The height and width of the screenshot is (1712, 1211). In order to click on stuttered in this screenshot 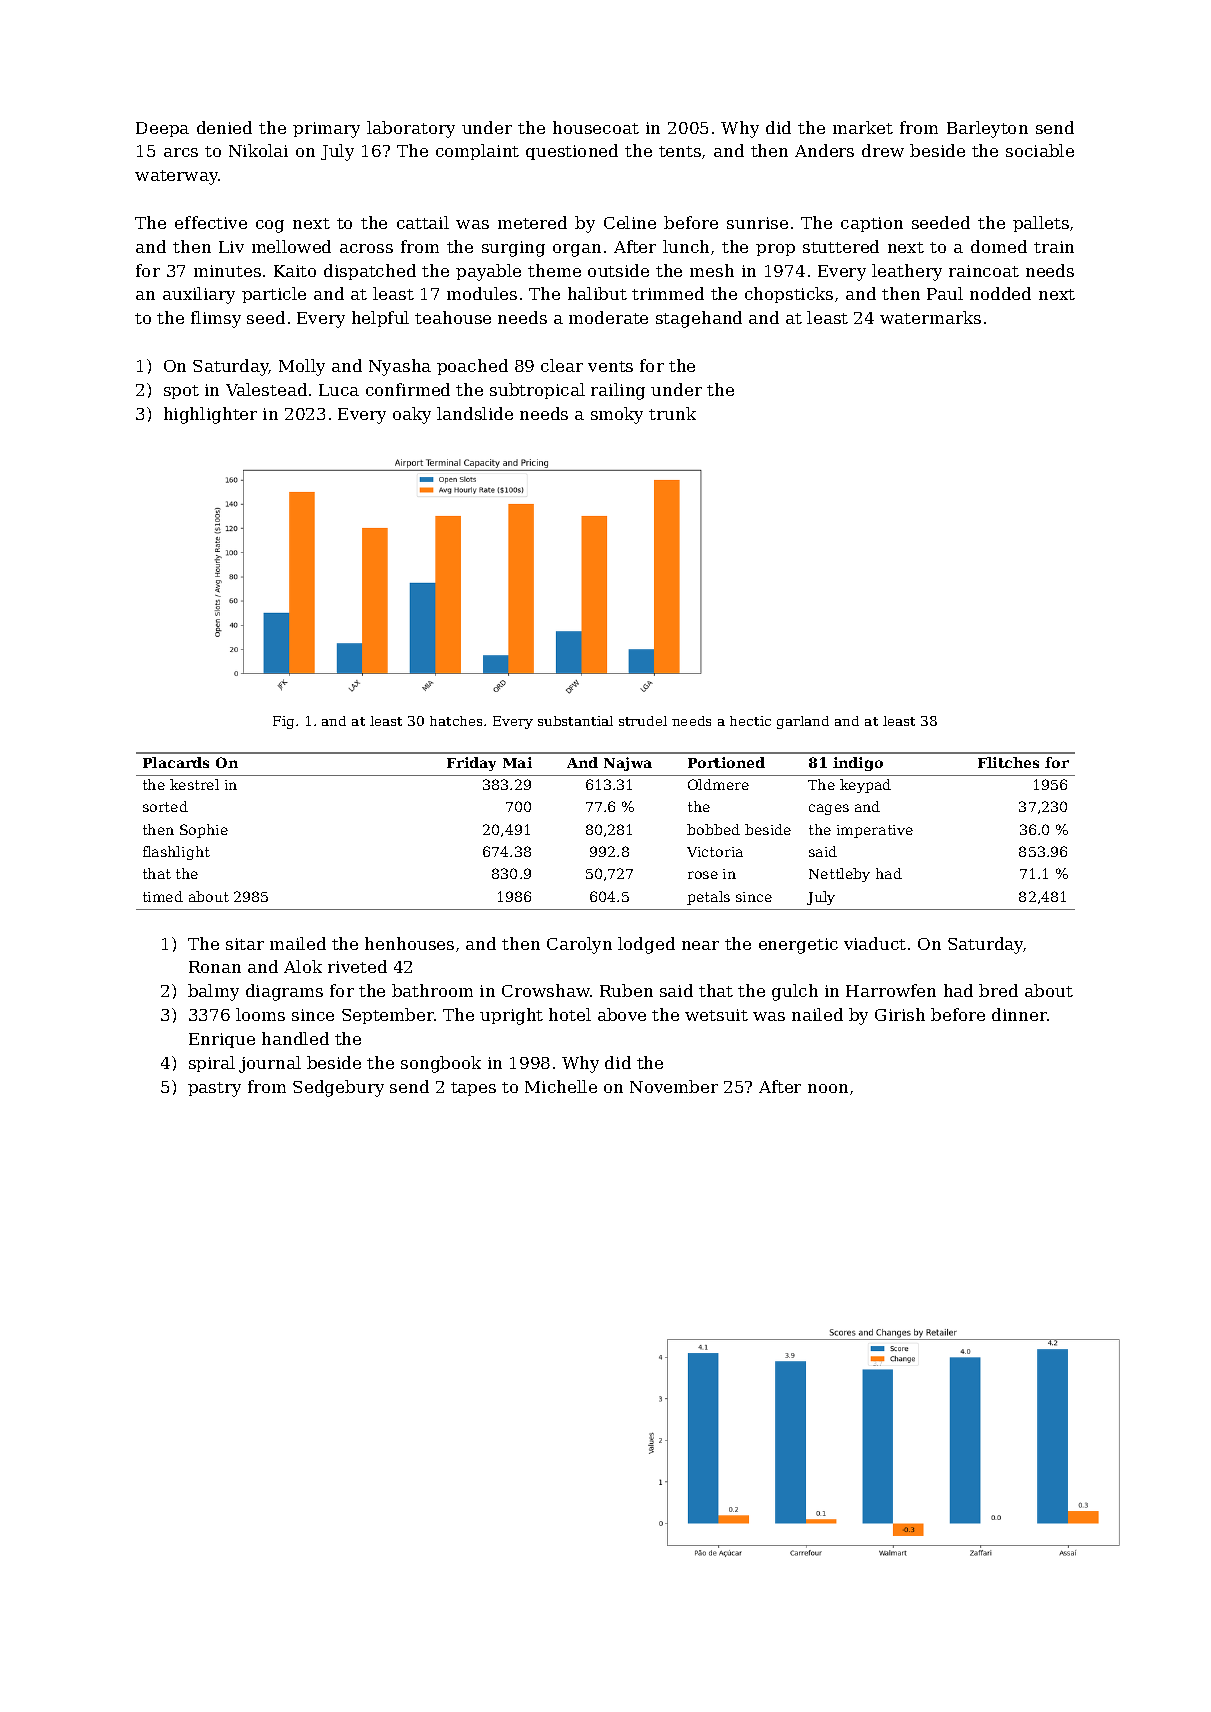, I will do `click(841, 246)`.
